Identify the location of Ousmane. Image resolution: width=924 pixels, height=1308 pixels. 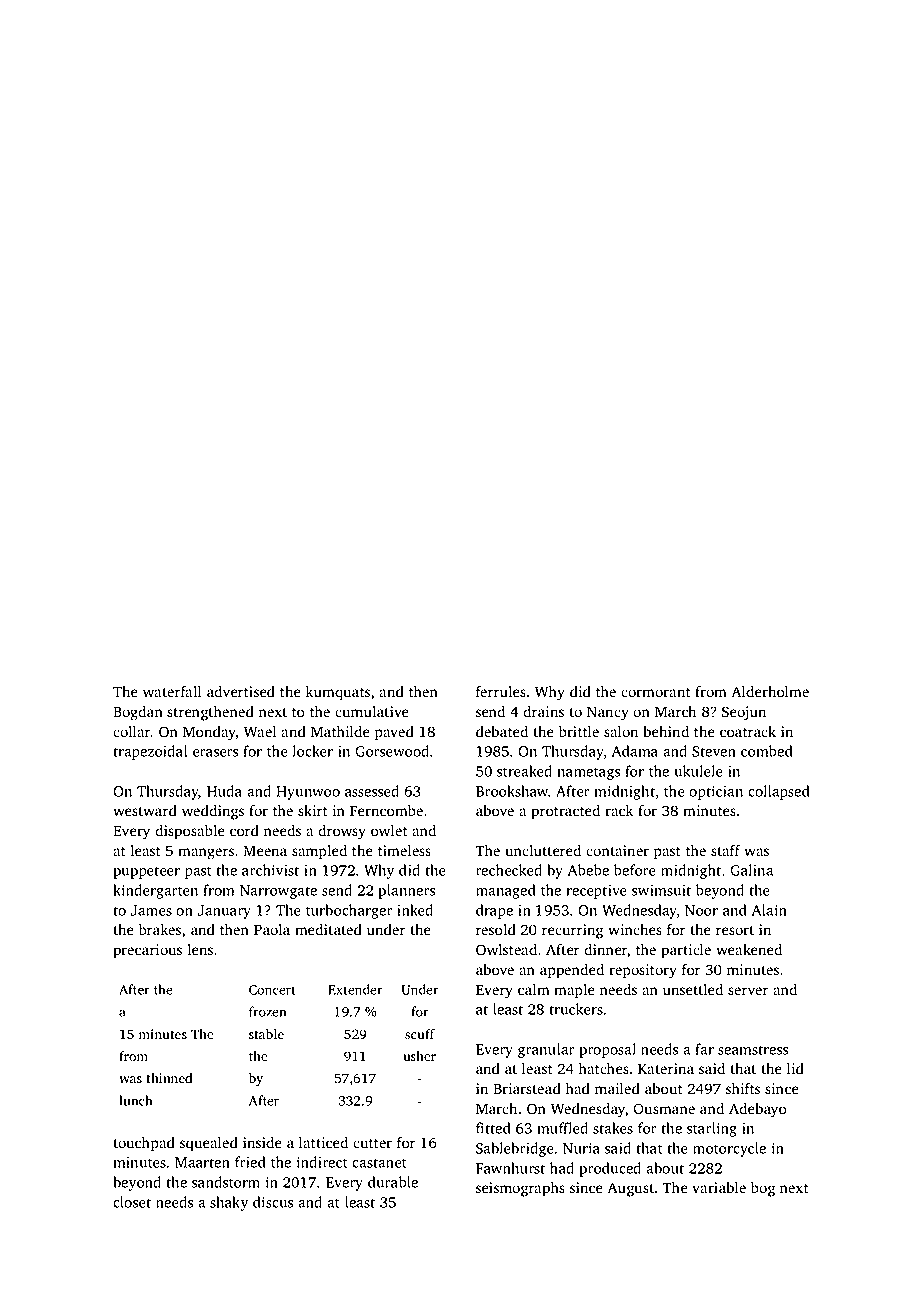
(664, 1109).
